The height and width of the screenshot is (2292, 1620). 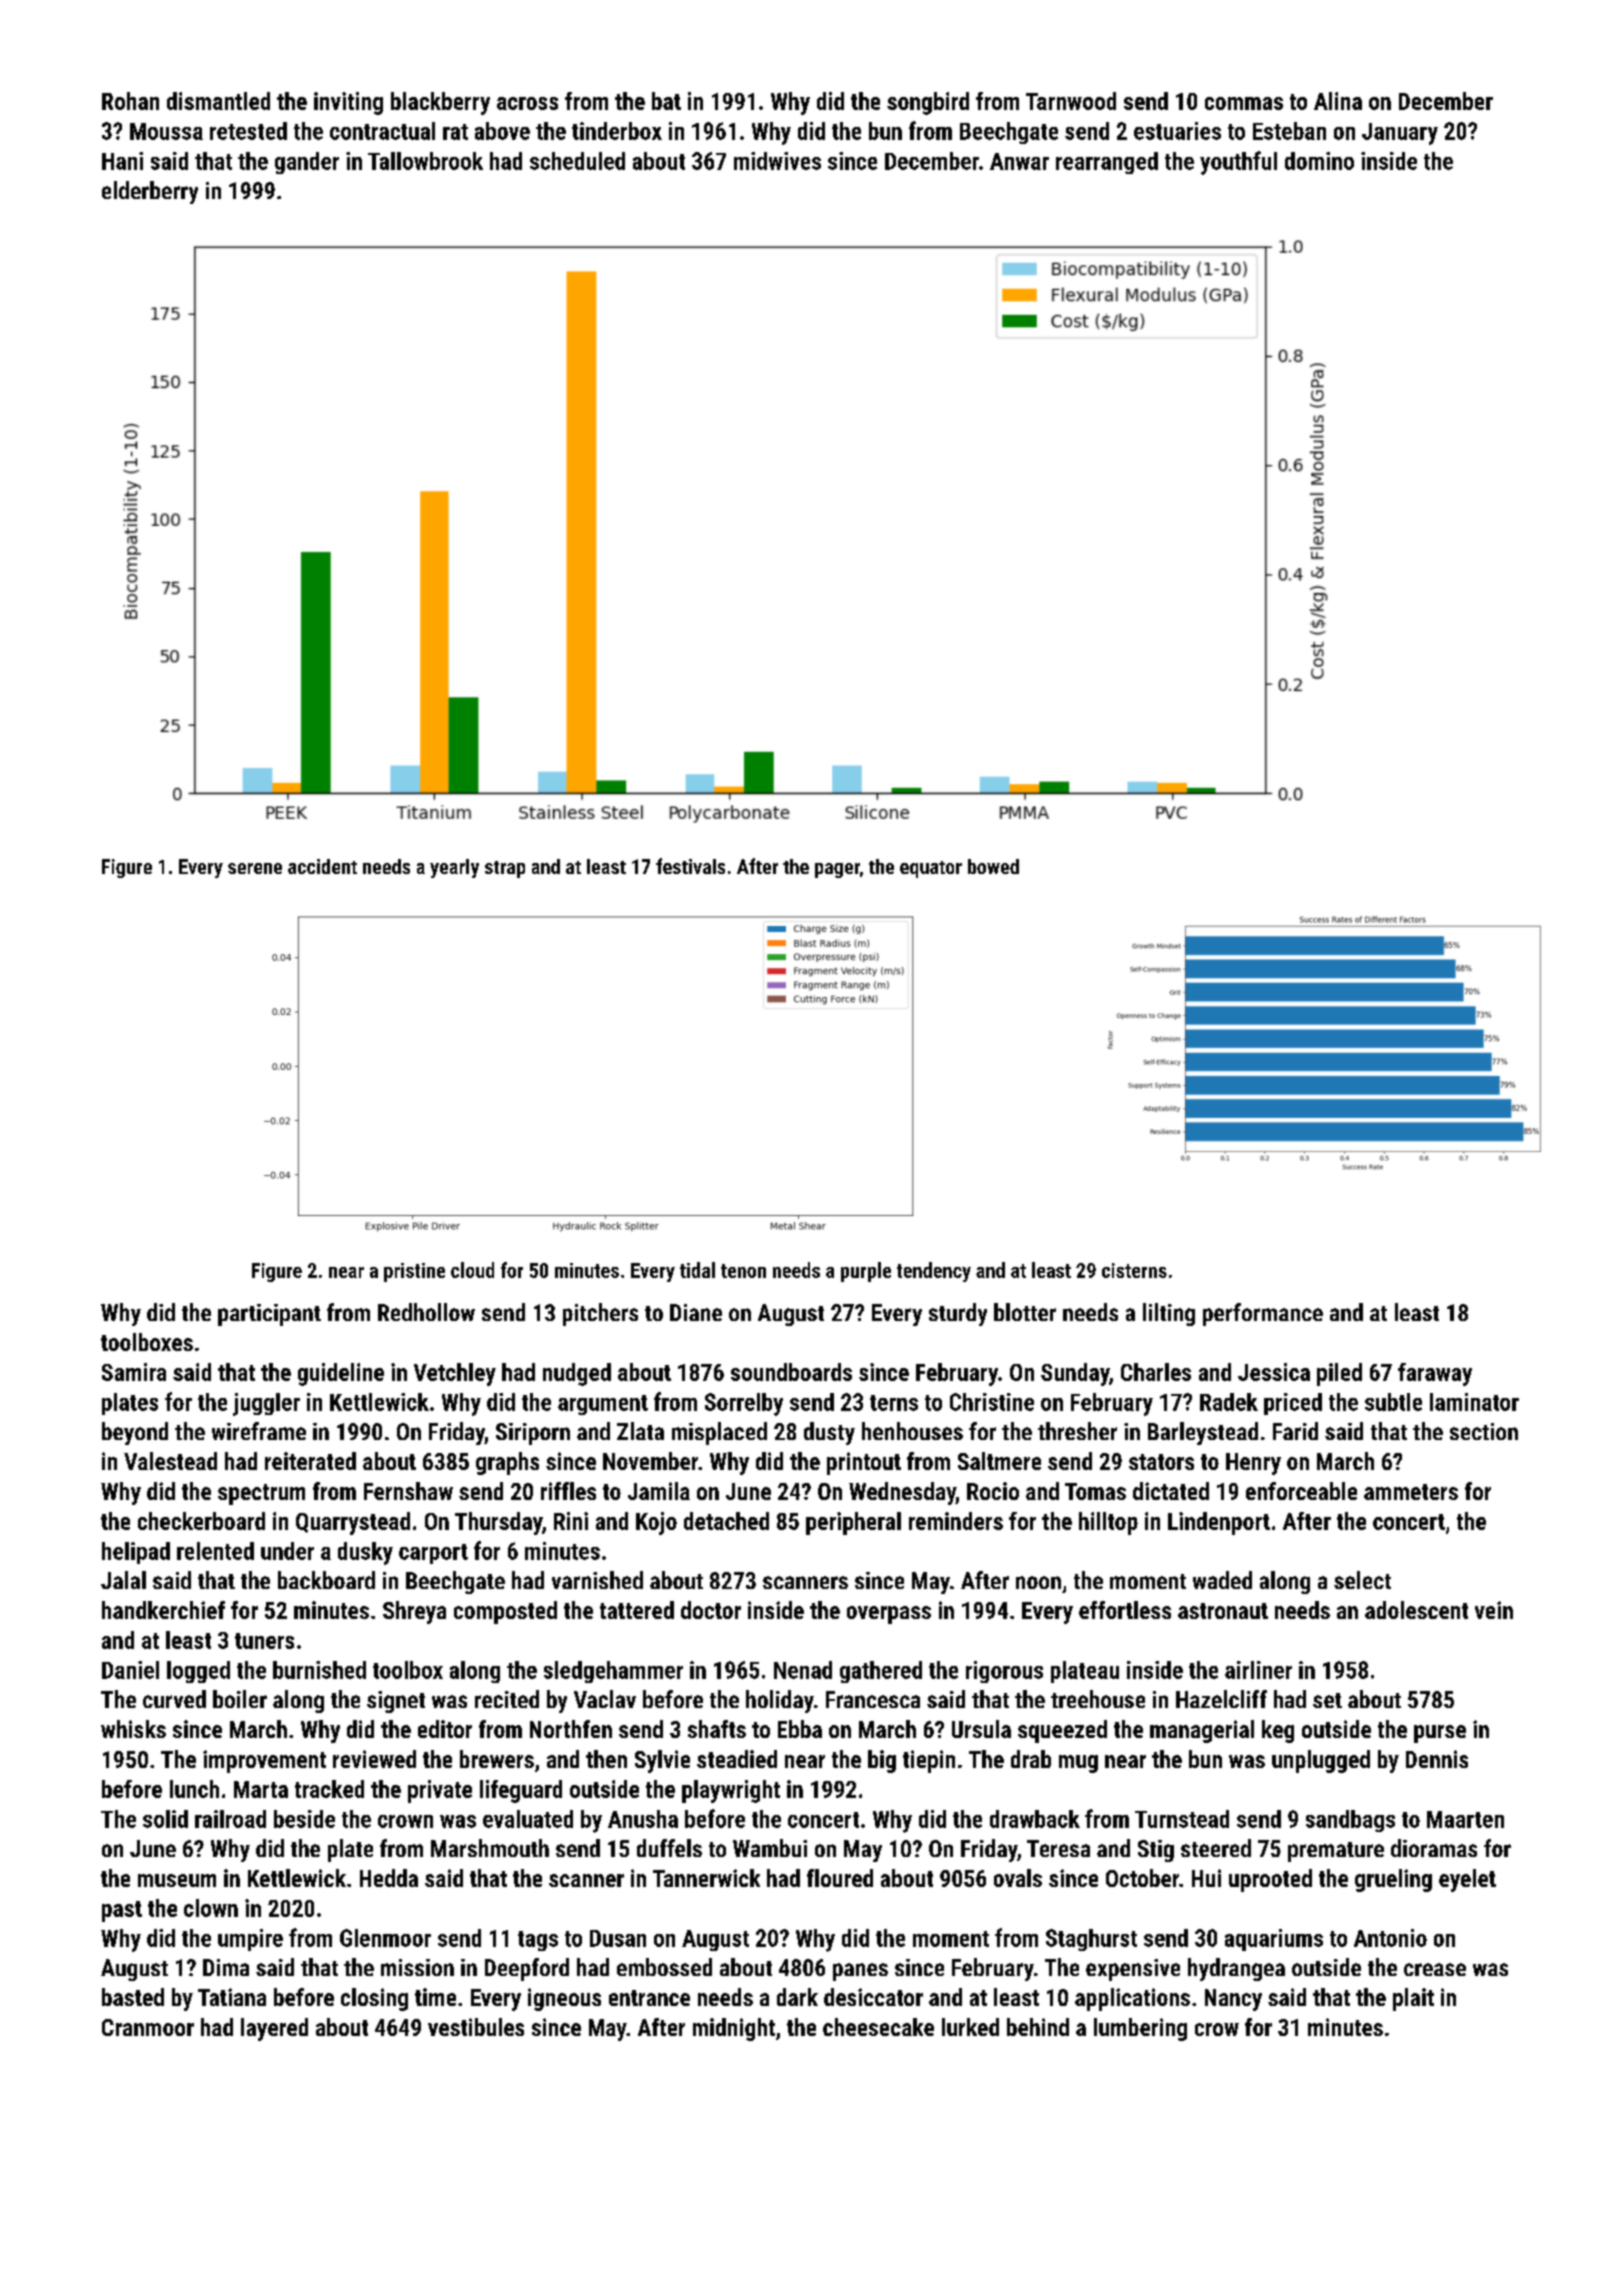 What do you see at coordinates (993, 866) in the screenshot?
I see `bowed` at bounding box center [993, 866].
